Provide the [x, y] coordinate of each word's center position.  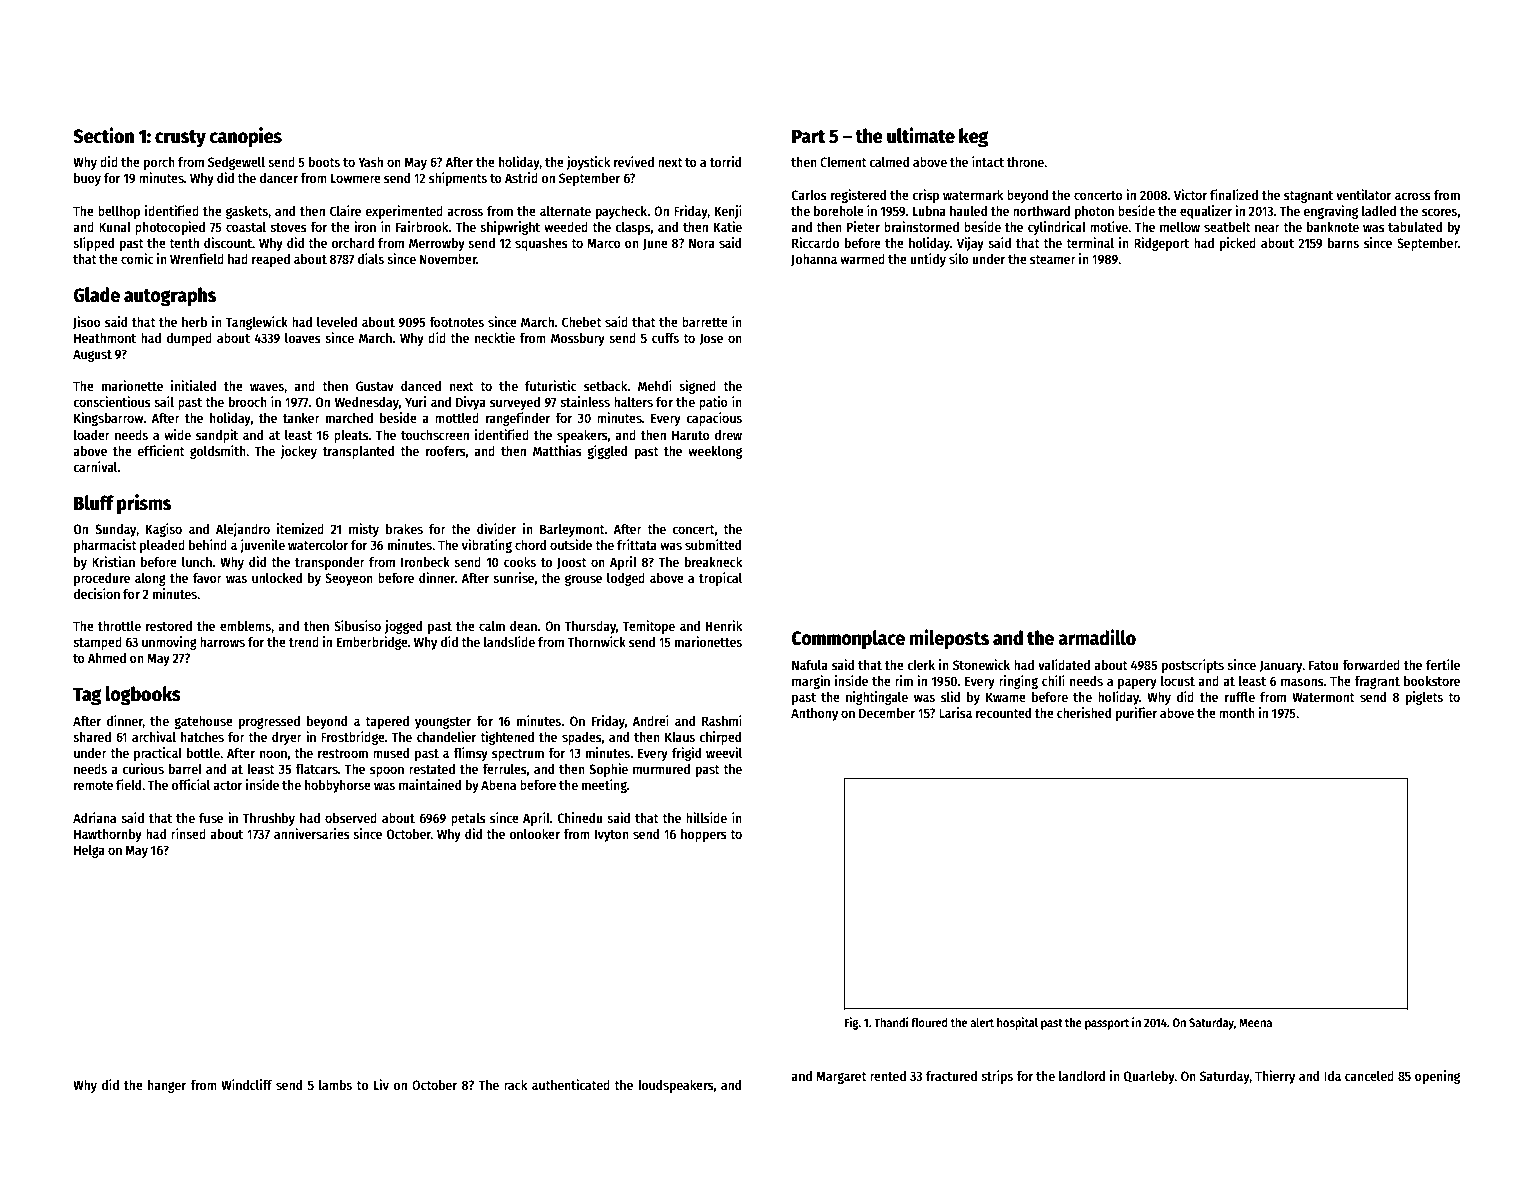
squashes [541, 244]
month [1237, 713]
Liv [381, 1084]
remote [93, 785]
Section [103, 135]
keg [973, 137]
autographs [170, 296]
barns [1343, 243]
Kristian [113, 561]
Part [808, 136]
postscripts [1193, 666]
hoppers [704, 835]
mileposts [949, 639]
